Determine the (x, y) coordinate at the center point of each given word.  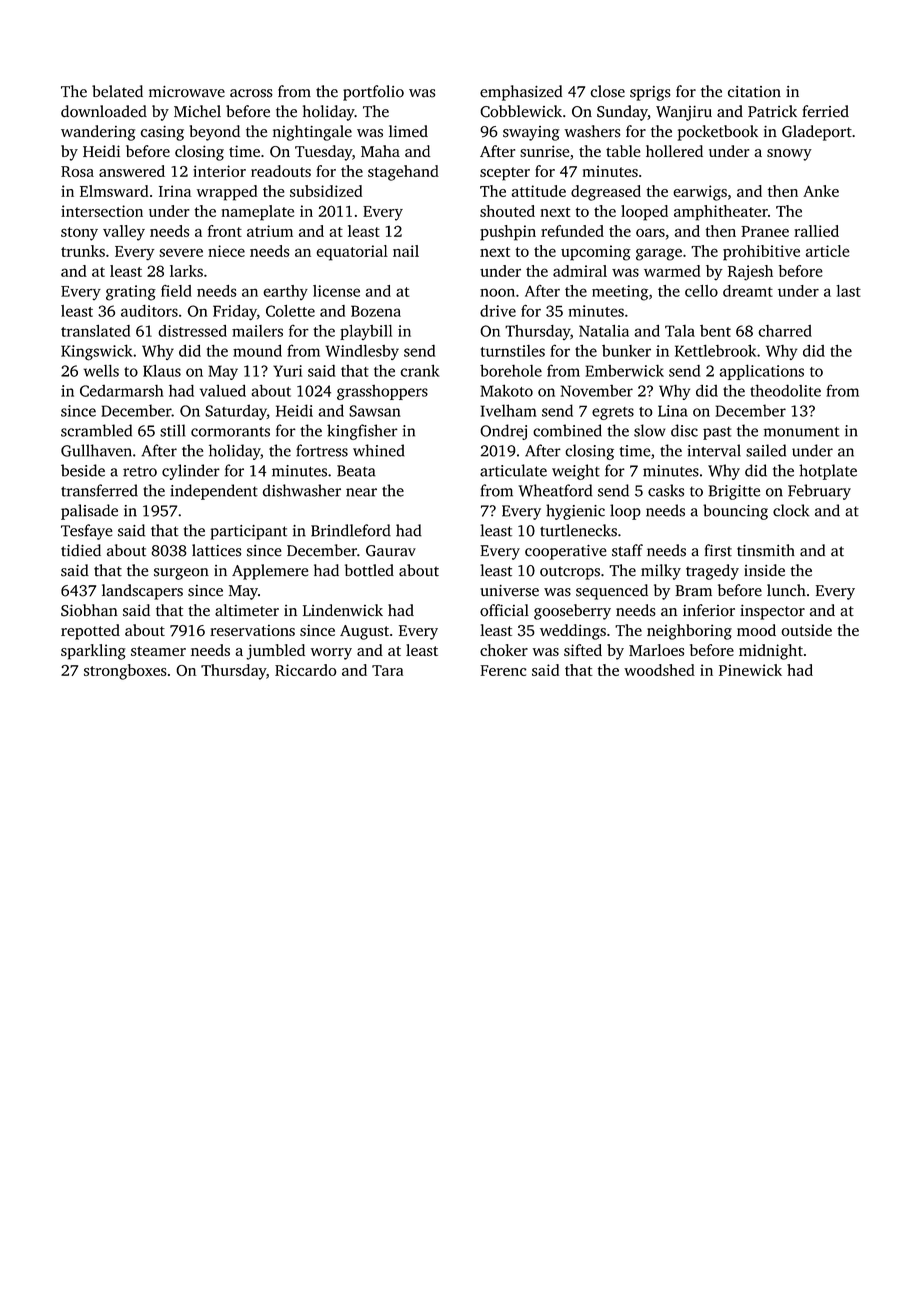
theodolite (785, 390)
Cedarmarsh (122, 391)
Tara (387, 670)
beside (83, 470)
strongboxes (125, 672)
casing (162, 133)
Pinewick (750, 670)
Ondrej (504, 432)
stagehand (403, 173)
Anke (821, 191)
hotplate (828, 472)
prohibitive (761, 253)
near (361, 492)
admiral (580, 271)
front (225, 231)
